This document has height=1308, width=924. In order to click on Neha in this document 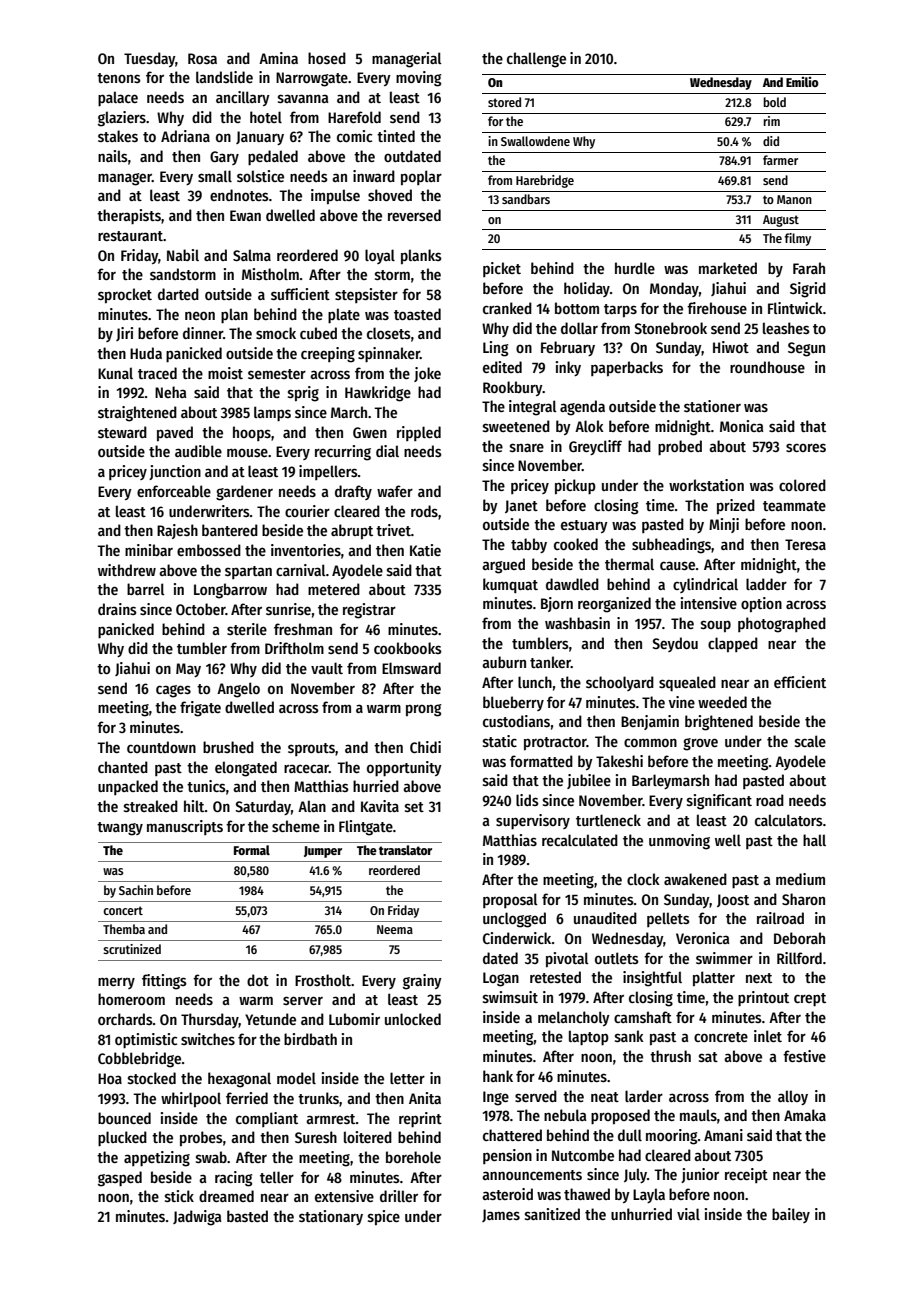, I will do `click(170, 392)`.
